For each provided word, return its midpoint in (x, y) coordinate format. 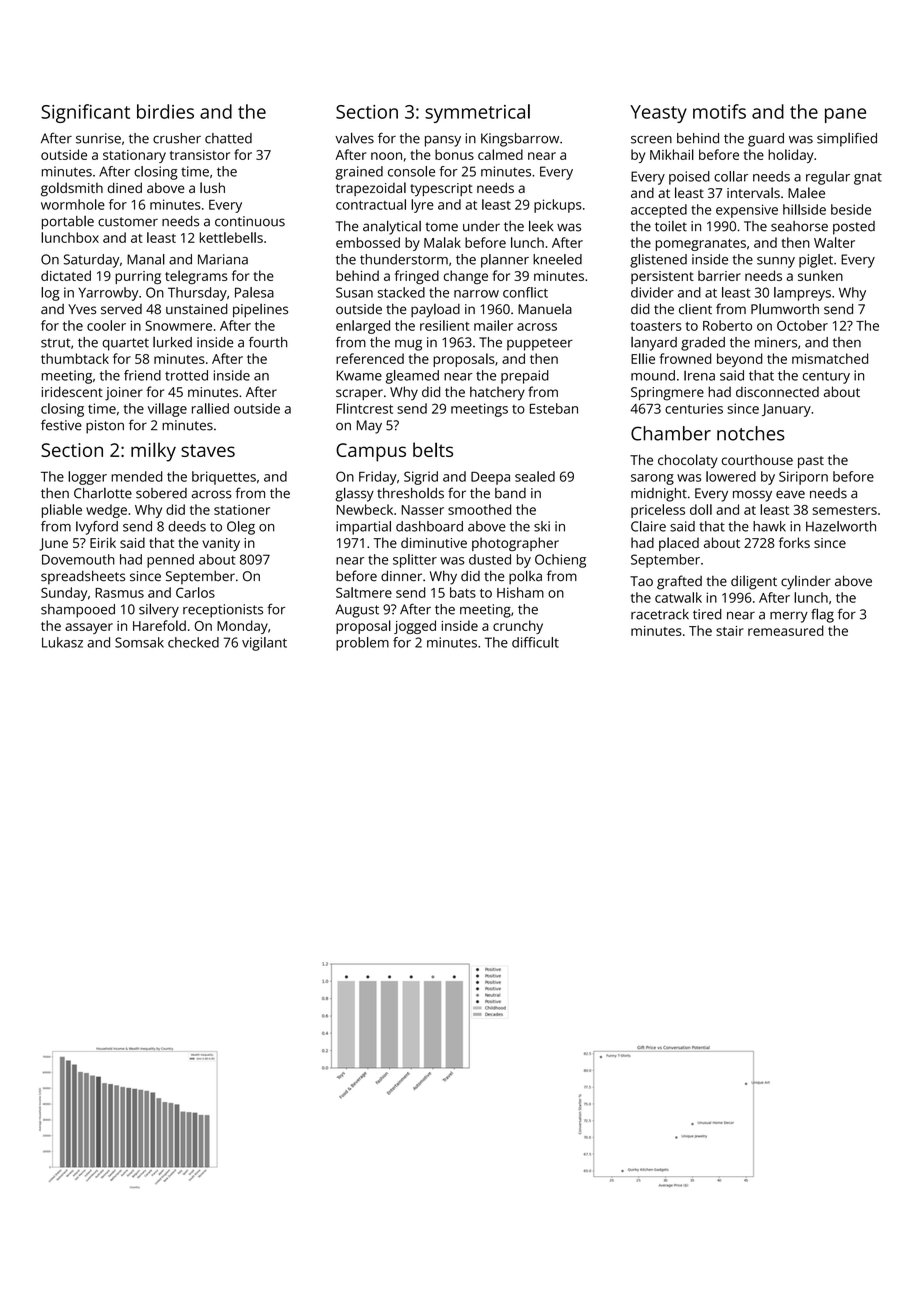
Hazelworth (841, 526)
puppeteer (540, 344)
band (510, 493)
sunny (776, 262)
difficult (535, 642)
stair (730, 631)
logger (87, 478)
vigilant (264, 644)
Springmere (667, 394)
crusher (177, 138)
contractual (371, 204)
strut (56, 343)
